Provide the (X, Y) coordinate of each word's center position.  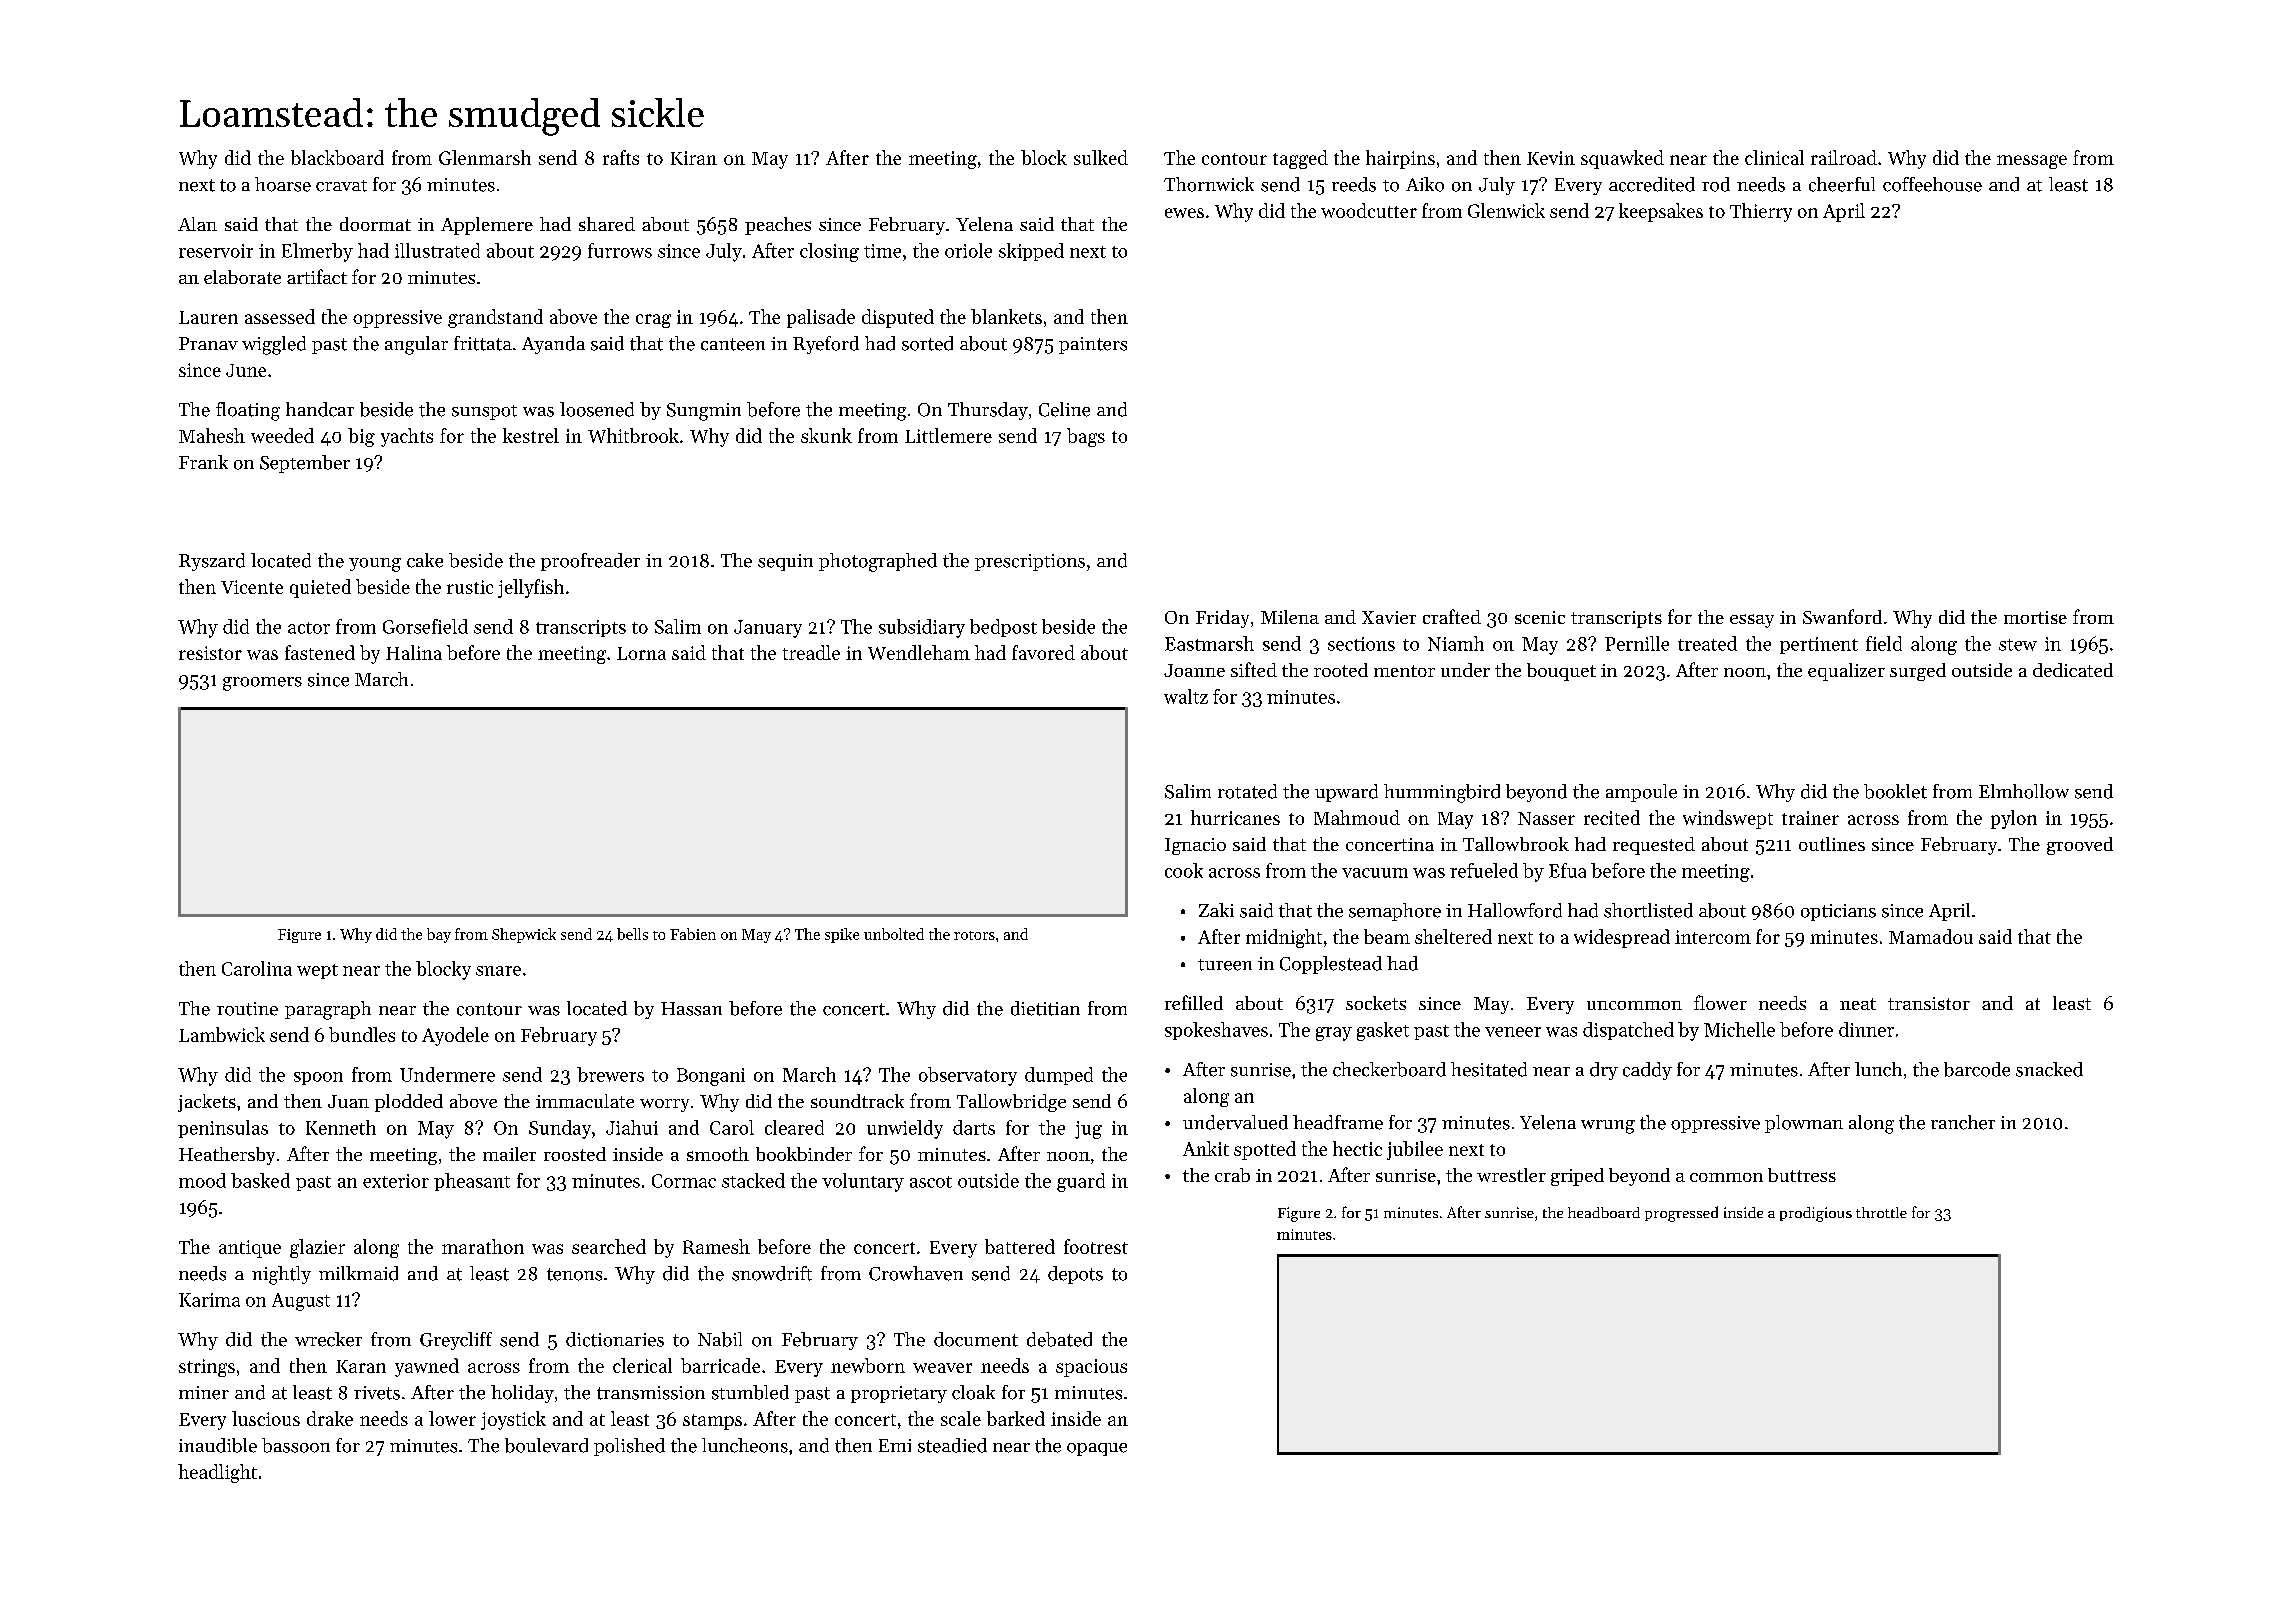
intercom (1713, 937)
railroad (1844, 157)
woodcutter (1369, 210)
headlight (217, 1473)
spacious (1091, 1368)
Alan (197, 224)
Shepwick (524, 935)
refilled (1194, 1002)
